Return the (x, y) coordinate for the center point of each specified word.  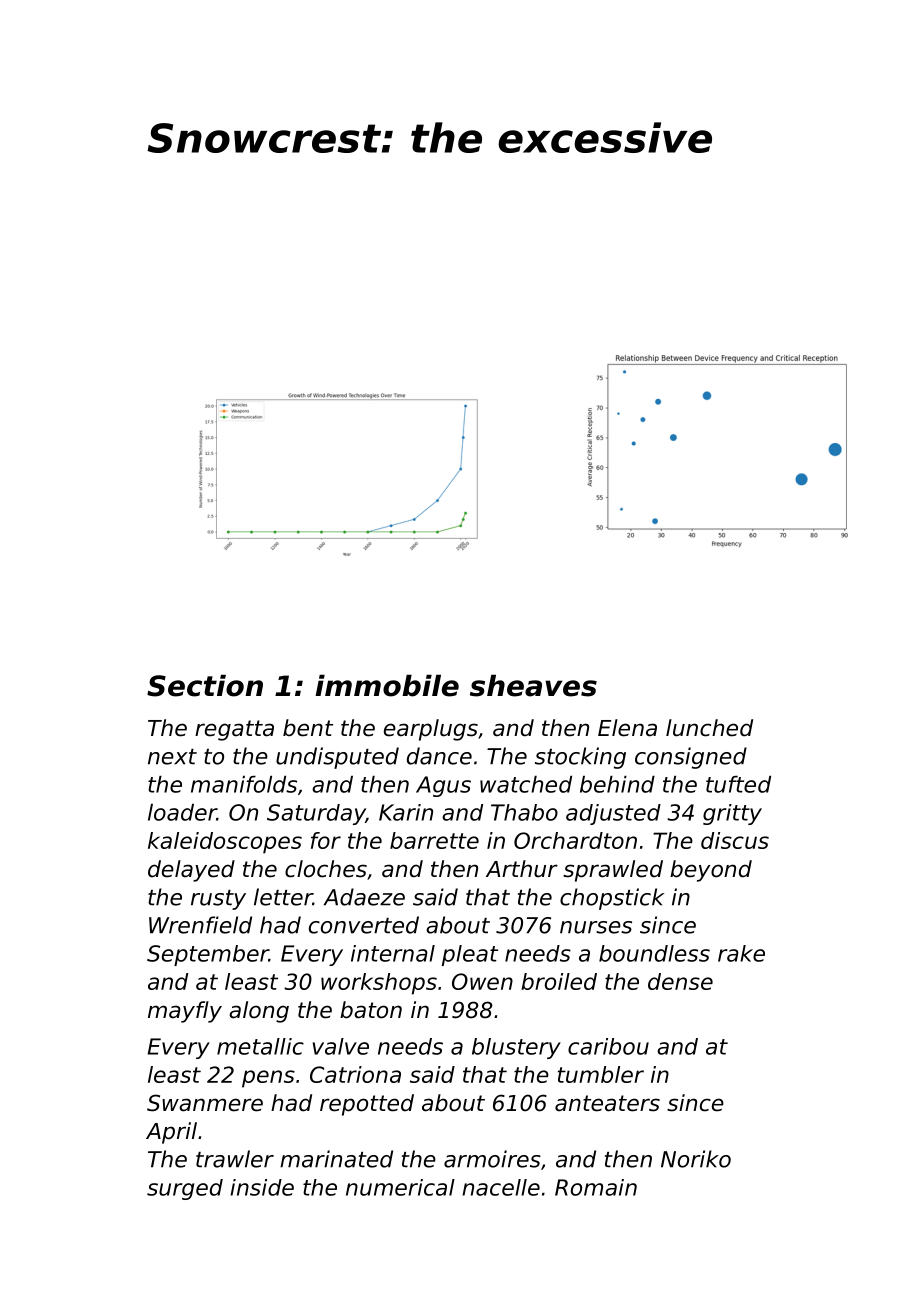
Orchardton (575, 840)
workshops (379, 984)
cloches (326, 869)
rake (741, 953)
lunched (709, 728)
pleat (470, 955)
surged (185, 1189)
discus (735, 840)
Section (205, 685)
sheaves (533, 685)
